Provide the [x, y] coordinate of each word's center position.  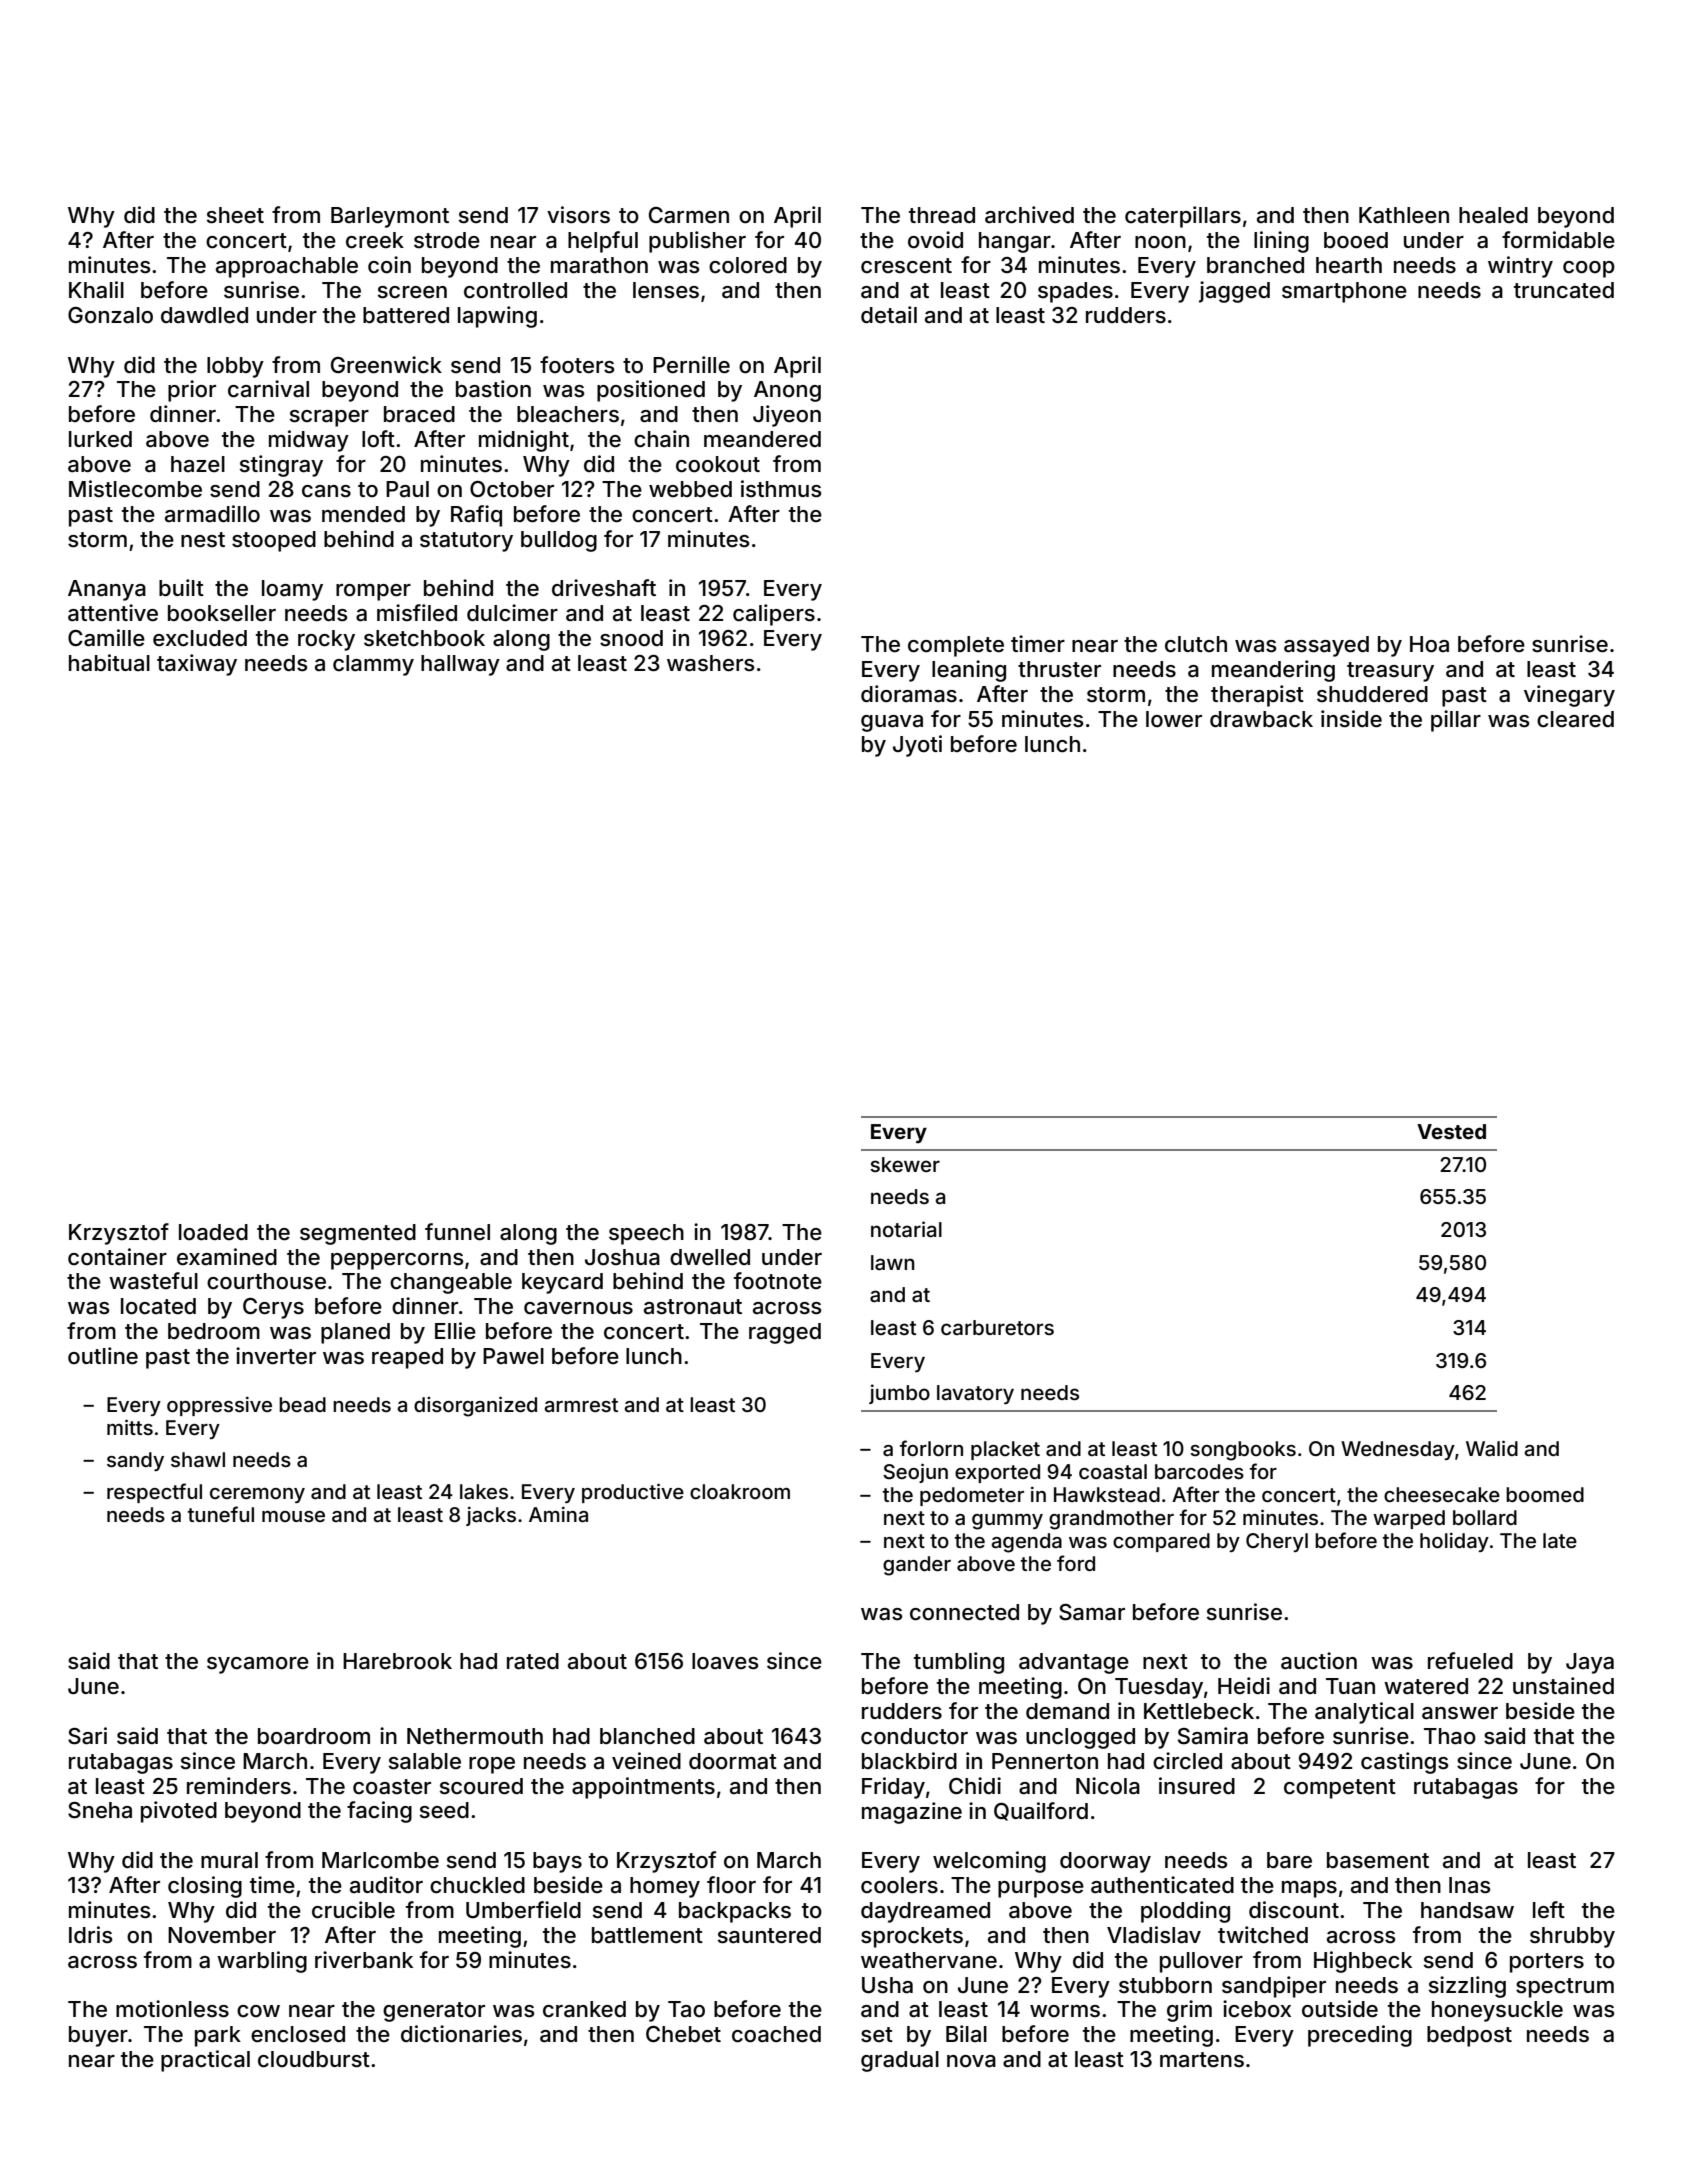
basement [1378, 1860]
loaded [213, 1232]
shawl [198, 1459]
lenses [666, 290]
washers [711, 663]
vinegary [1569, 696]
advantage [1074, 1663]
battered [406, 315]
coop [1589, 269]
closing [205, 1887]
